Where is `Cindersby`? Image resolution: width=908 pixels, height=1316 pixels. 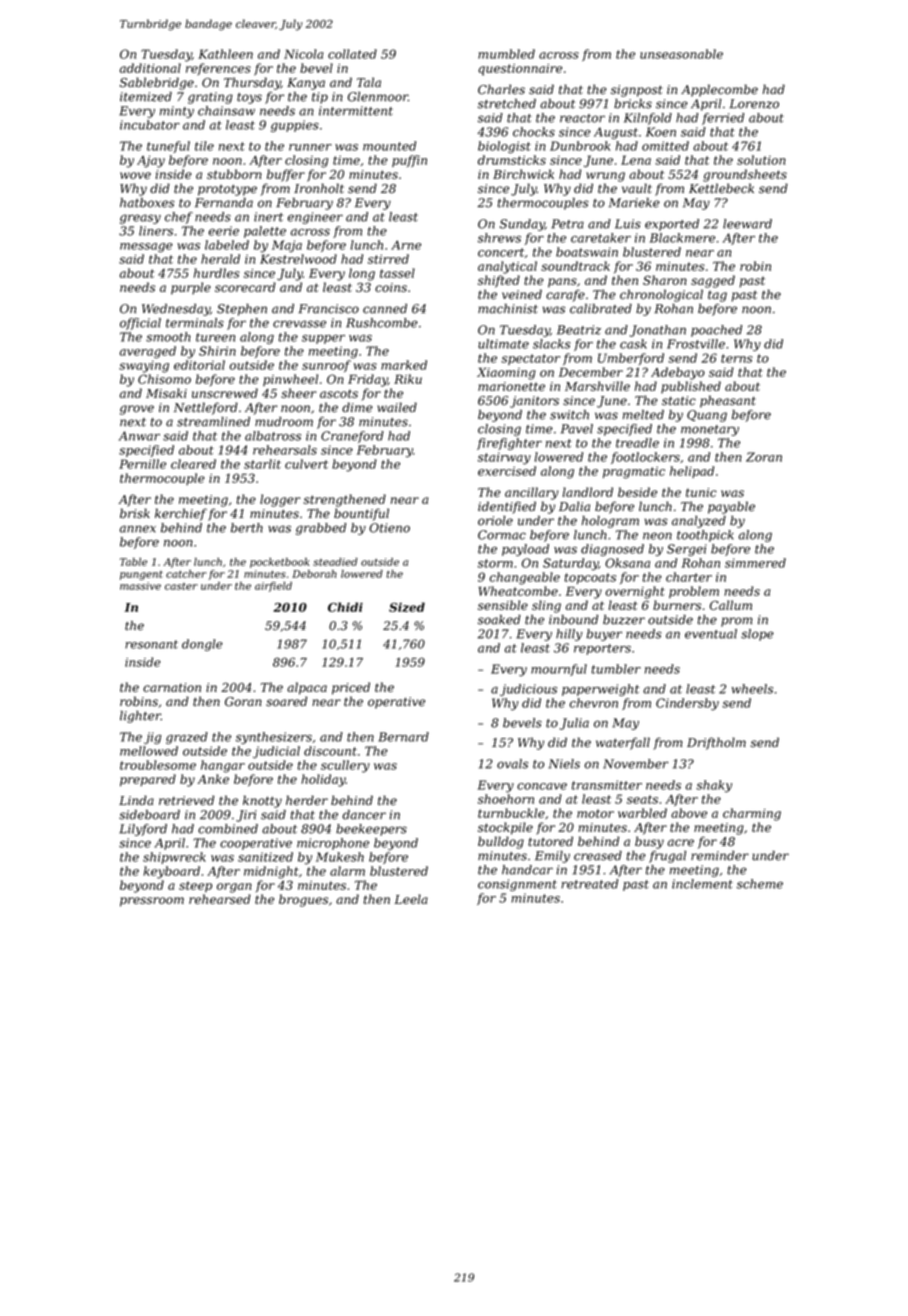 Cindersby is located at coordinates (687, 704).
